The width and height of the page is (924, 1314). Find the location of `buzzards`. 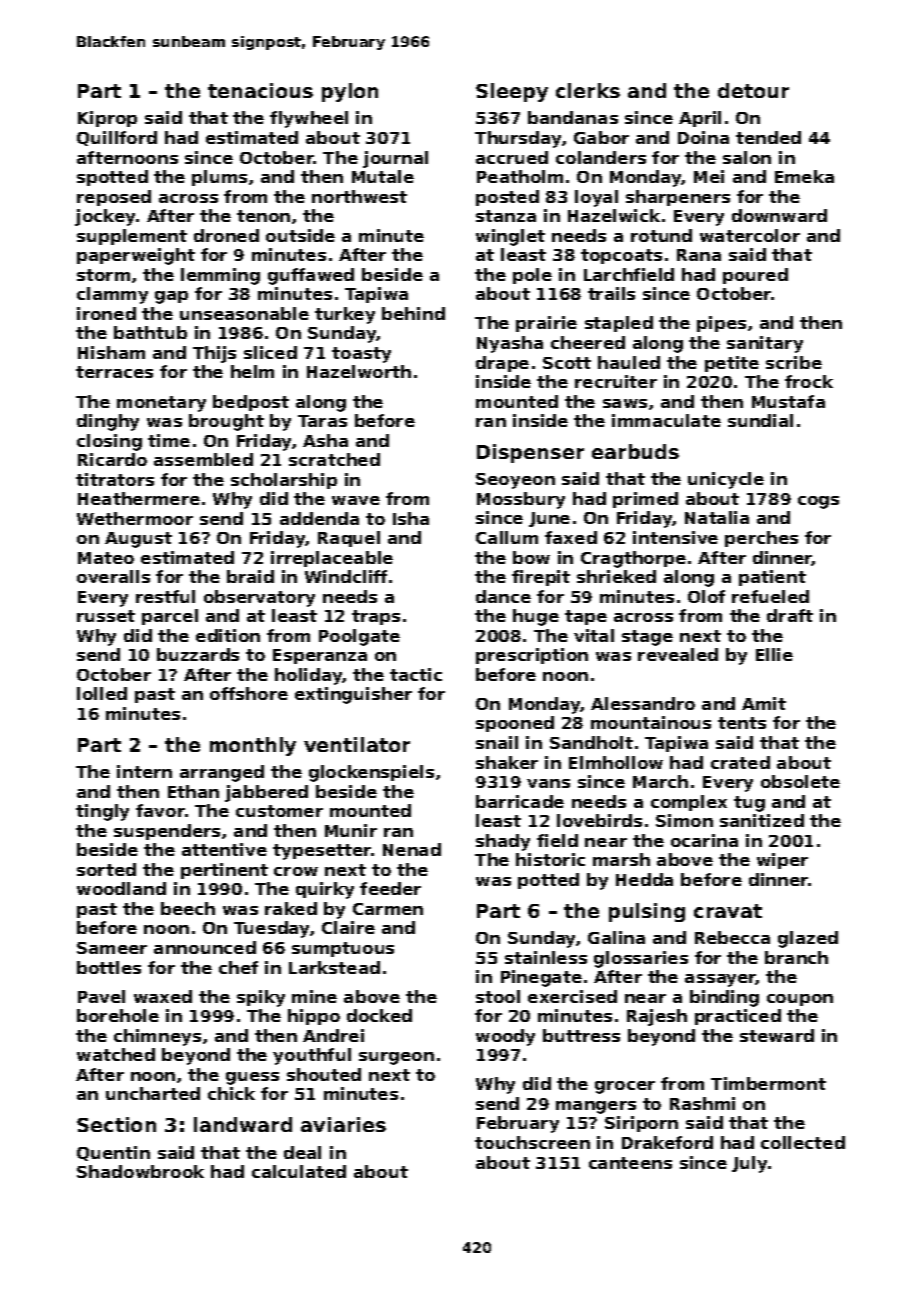

buzzards is located at coordinates (198, 654).
